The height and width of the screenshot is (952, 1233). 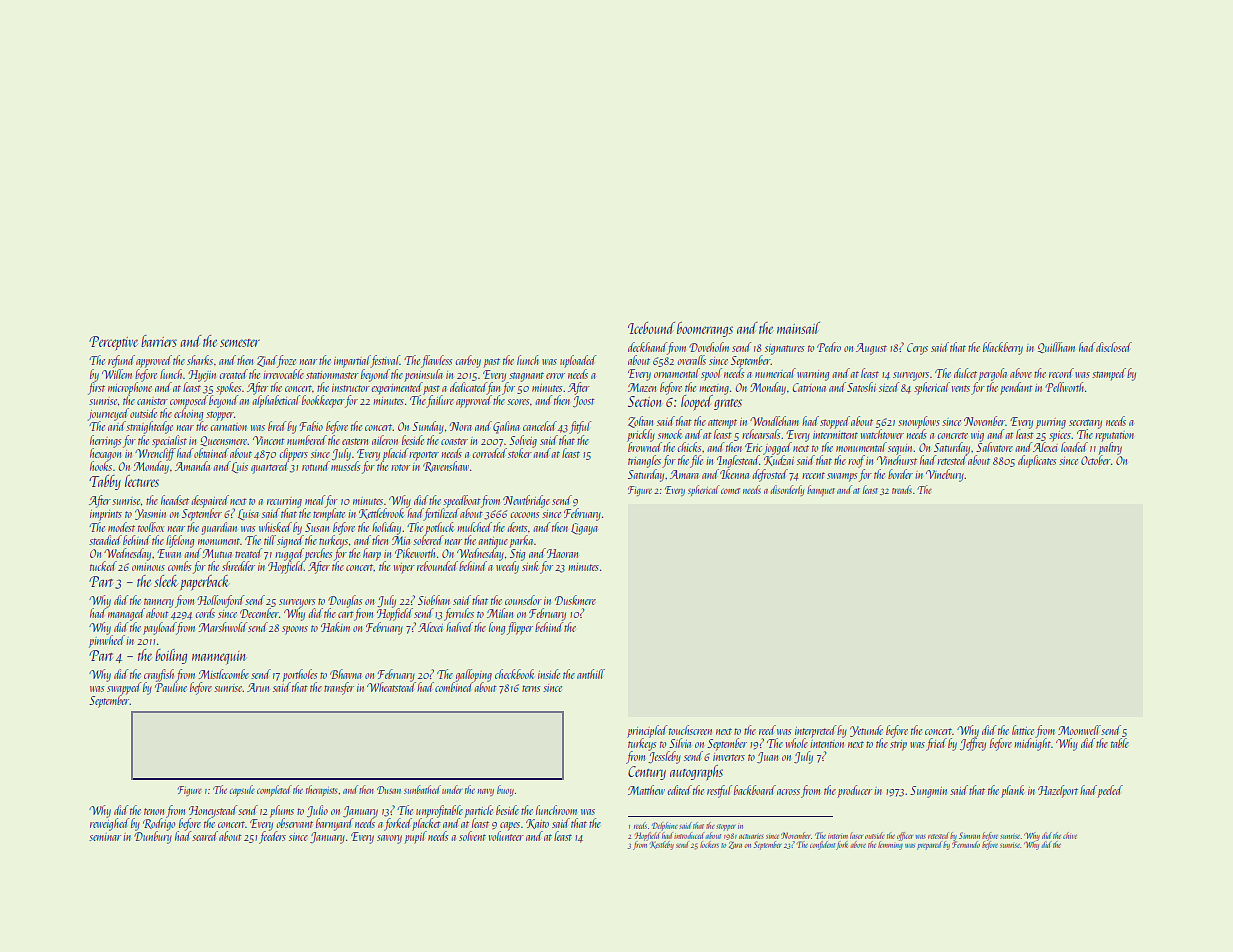 I want to click on pinwheel, so click(x=107, y=641).
